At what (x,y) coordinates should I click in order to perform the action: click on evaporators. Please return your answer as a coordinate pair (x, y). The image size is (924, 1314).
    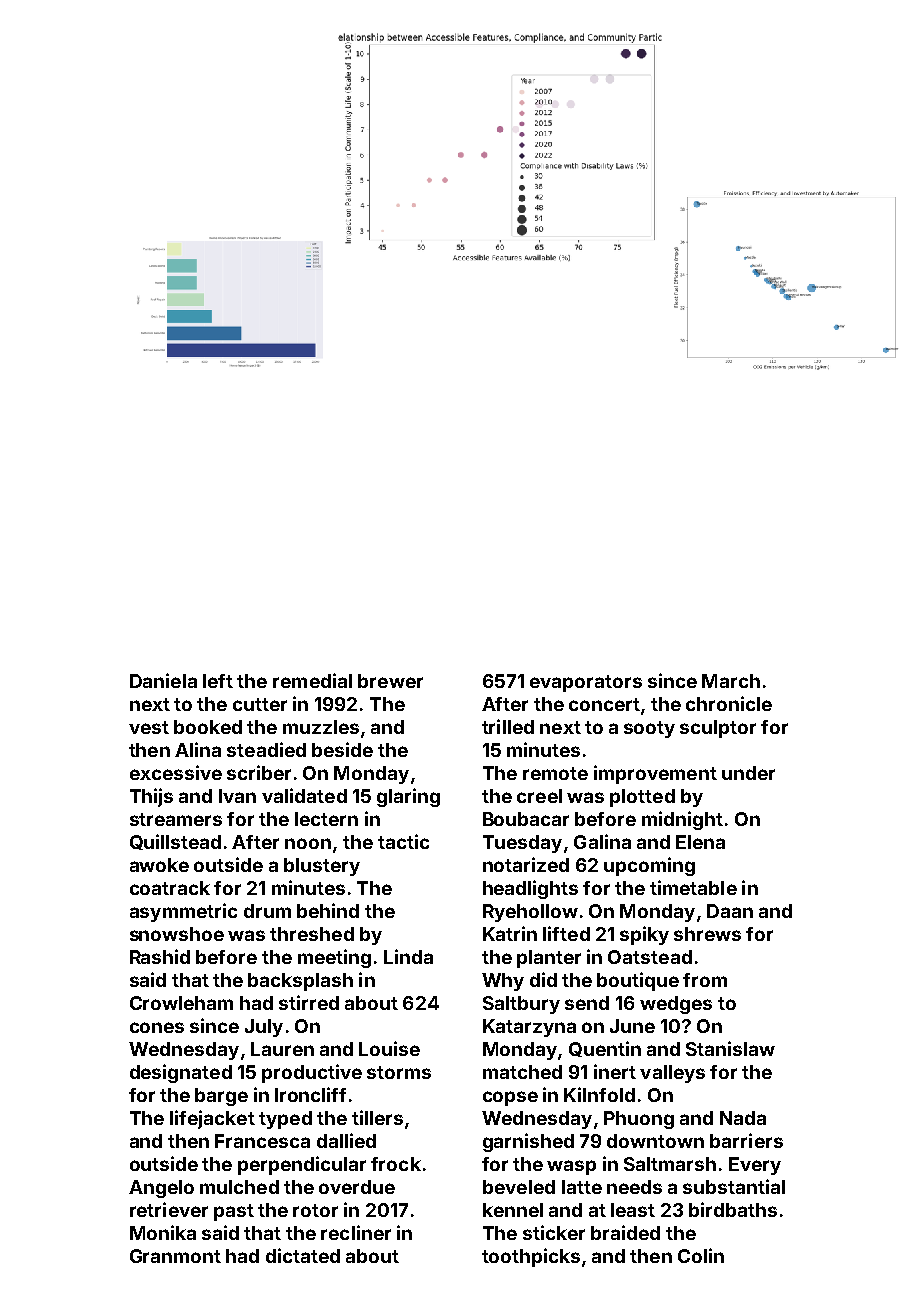
    Looking at the image, I should click on (586, 683).
